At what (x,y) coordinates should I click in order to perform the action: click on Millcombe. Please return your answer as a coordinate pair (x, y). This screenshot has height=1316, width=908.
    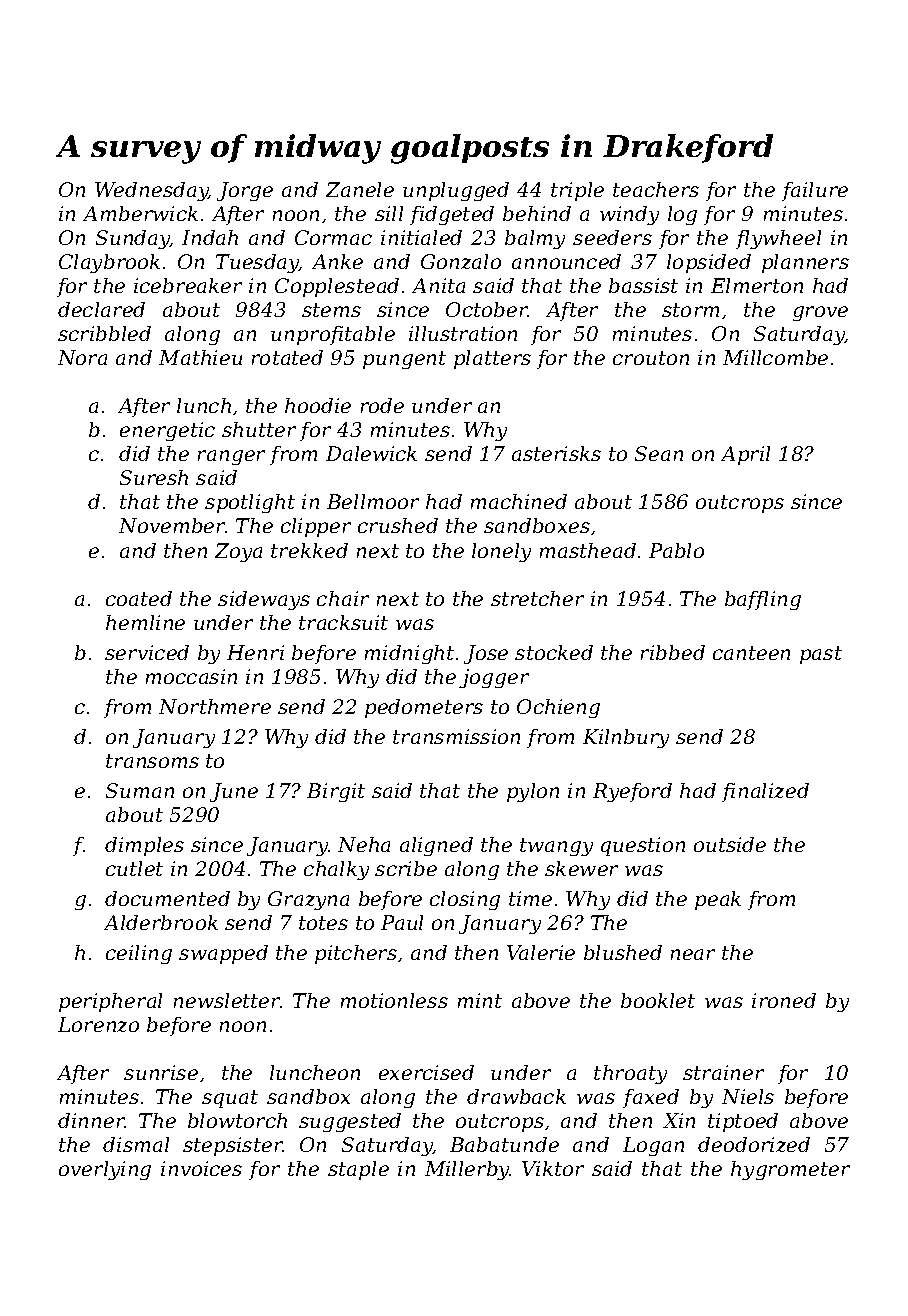
    Looking at the image, I should click on (775, 357).
